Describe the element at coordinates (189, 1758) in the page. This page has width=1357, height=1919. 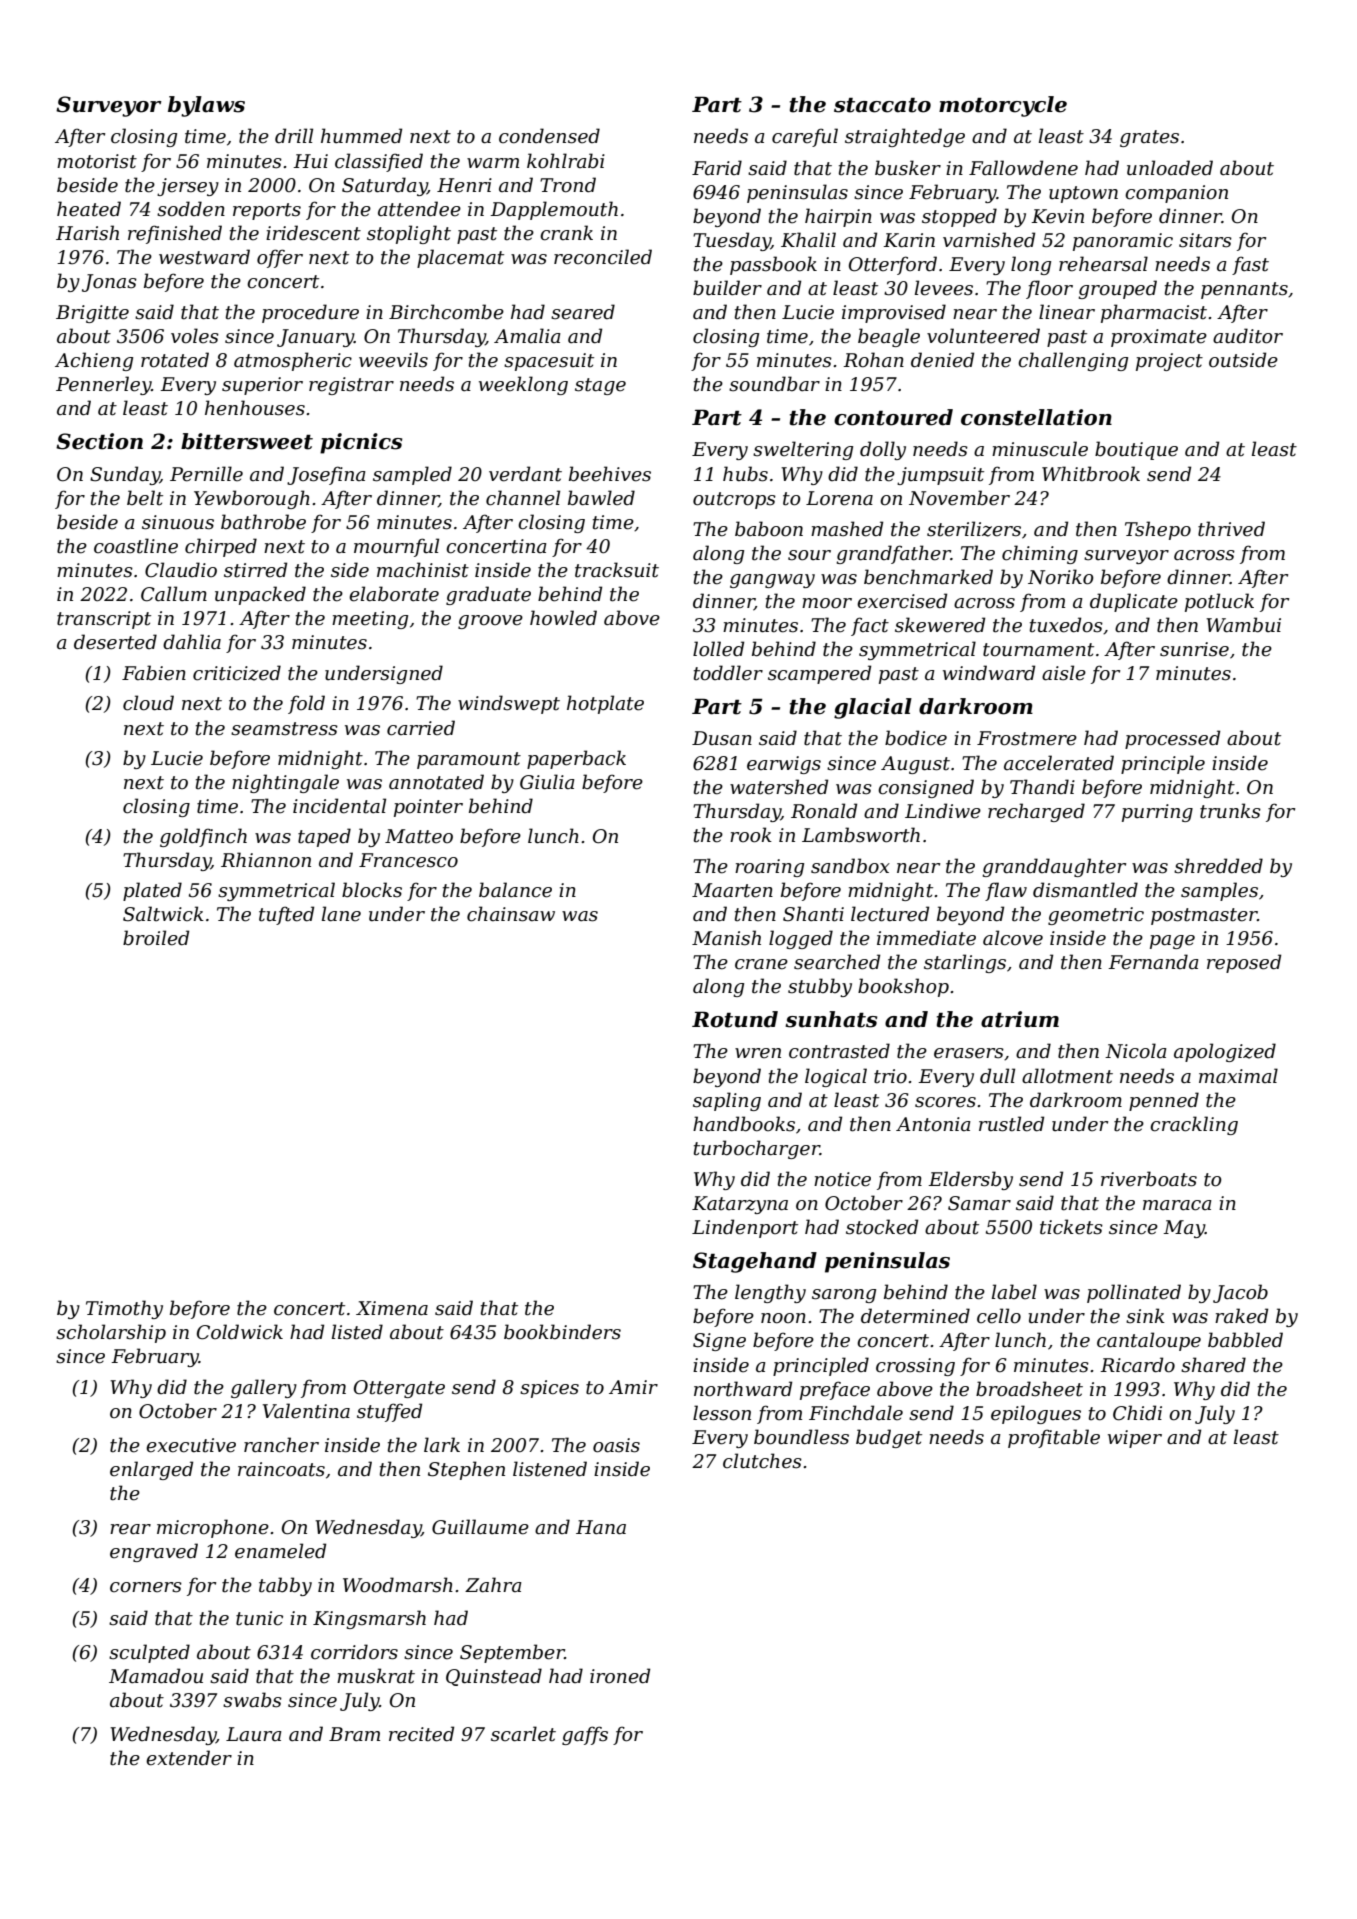
I see `extender` at that location.
